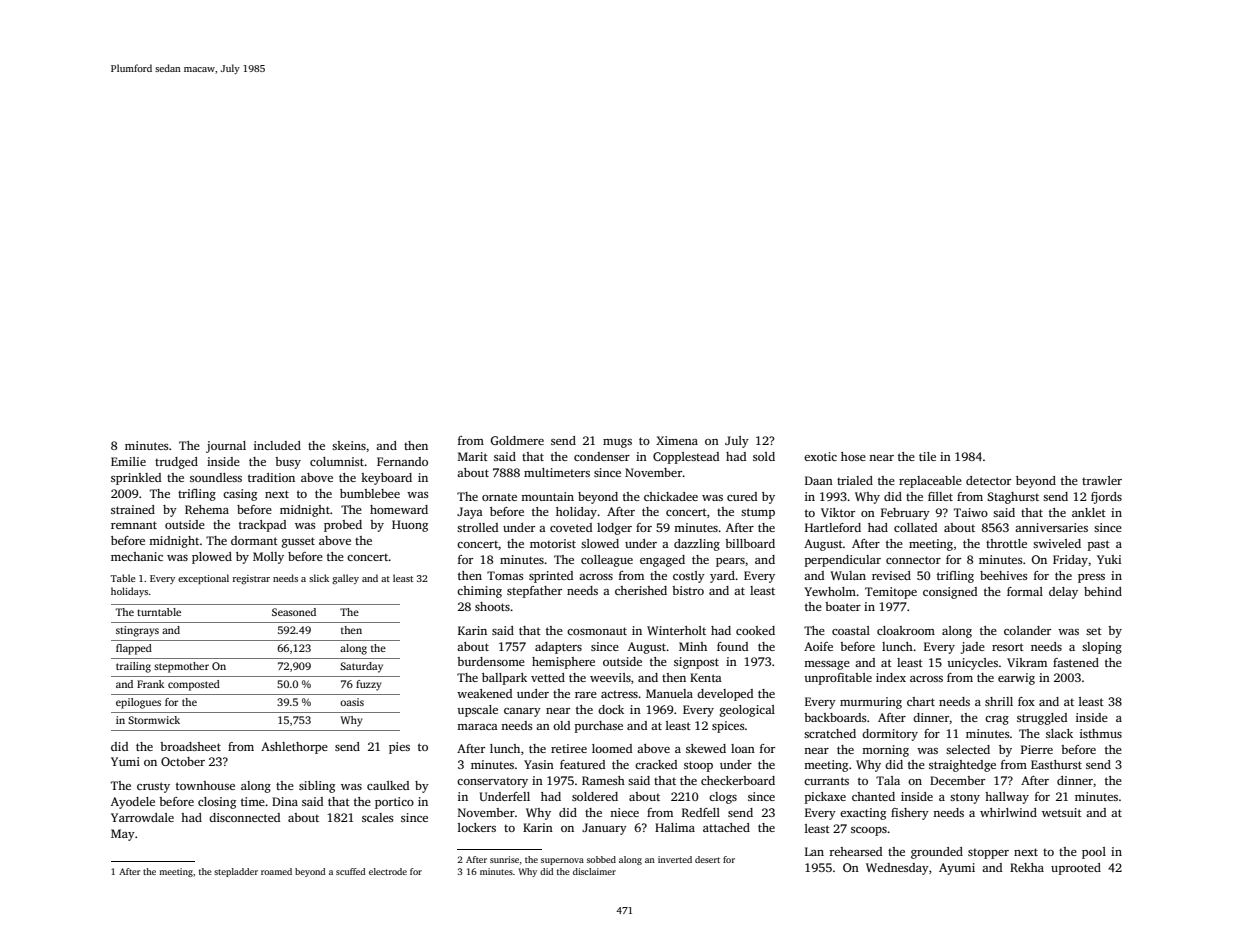 Image resolution: width=1233 pixels, height=952 pixels. What do you see at coordinates (499, 497) in the page?
I see `ornate` at bounding box center [499, 497].
